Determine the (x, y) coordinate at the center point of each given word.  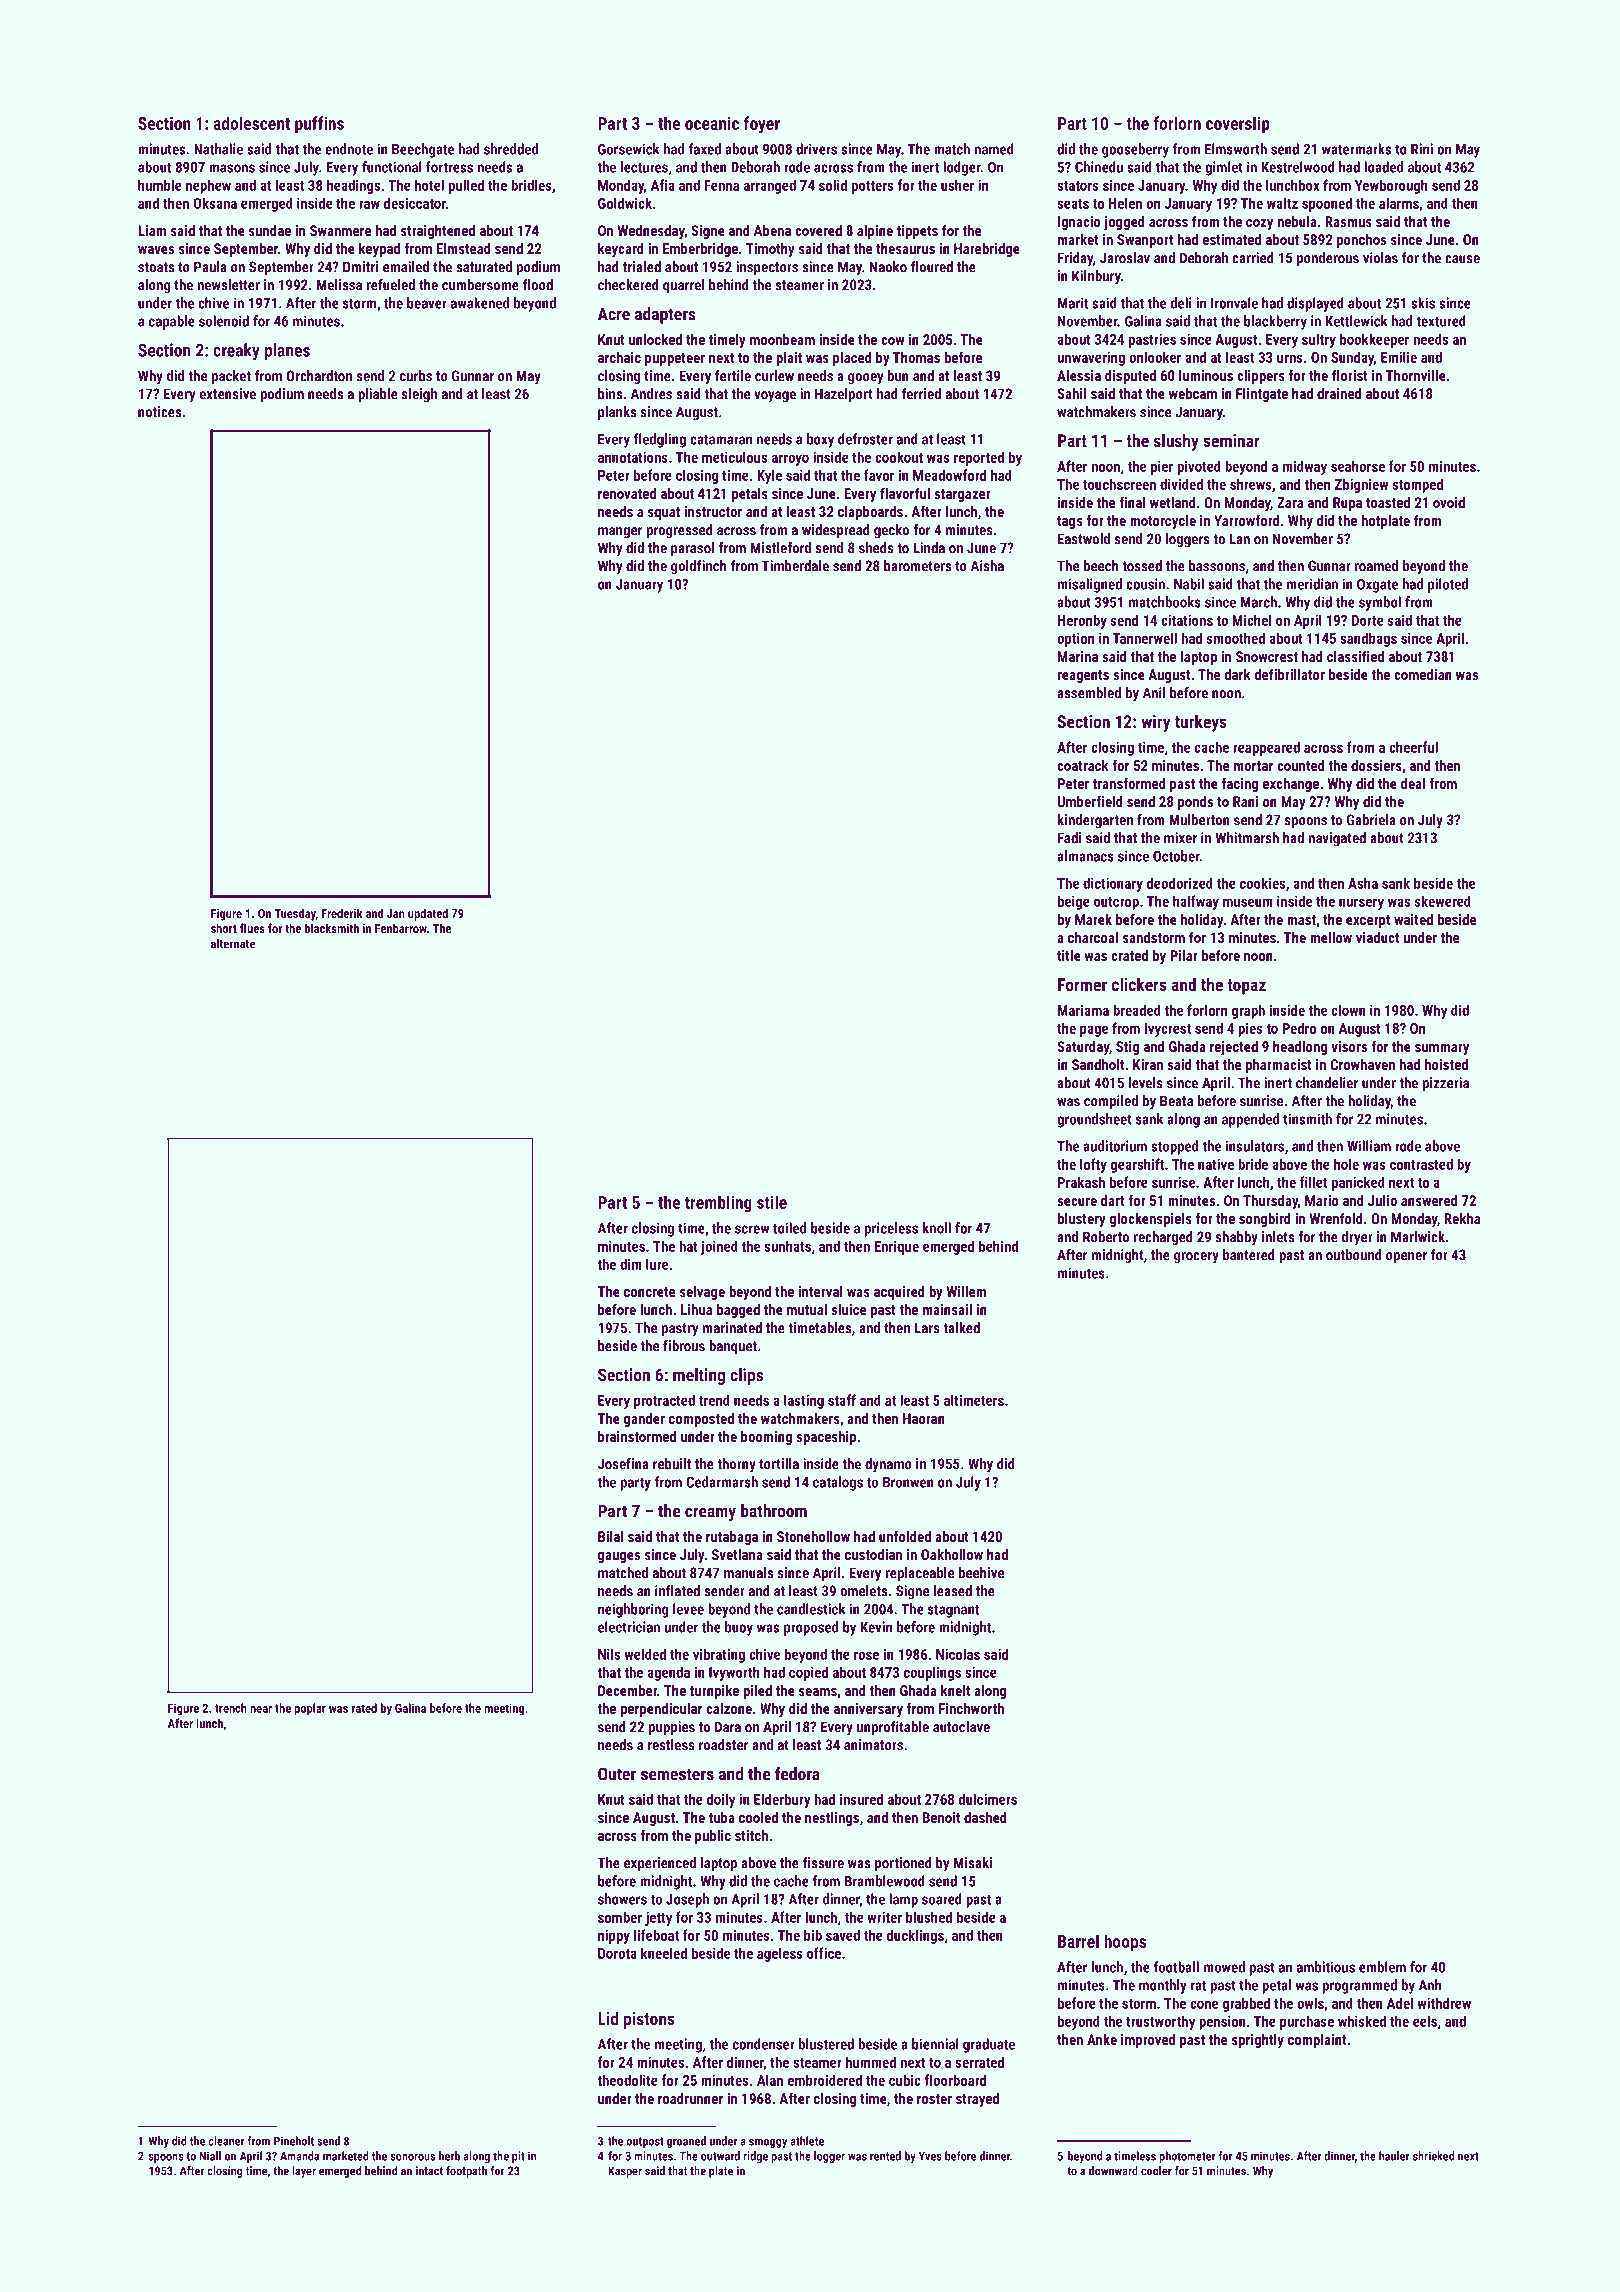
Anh (1430, 1985)
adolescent (251, 123)
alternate (233, 944)
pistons (649, 2020)
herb (449, 2156)
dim (631, 1264)
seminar (1231, 440)
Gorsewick (629, 149)
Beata (1176, 1101)
